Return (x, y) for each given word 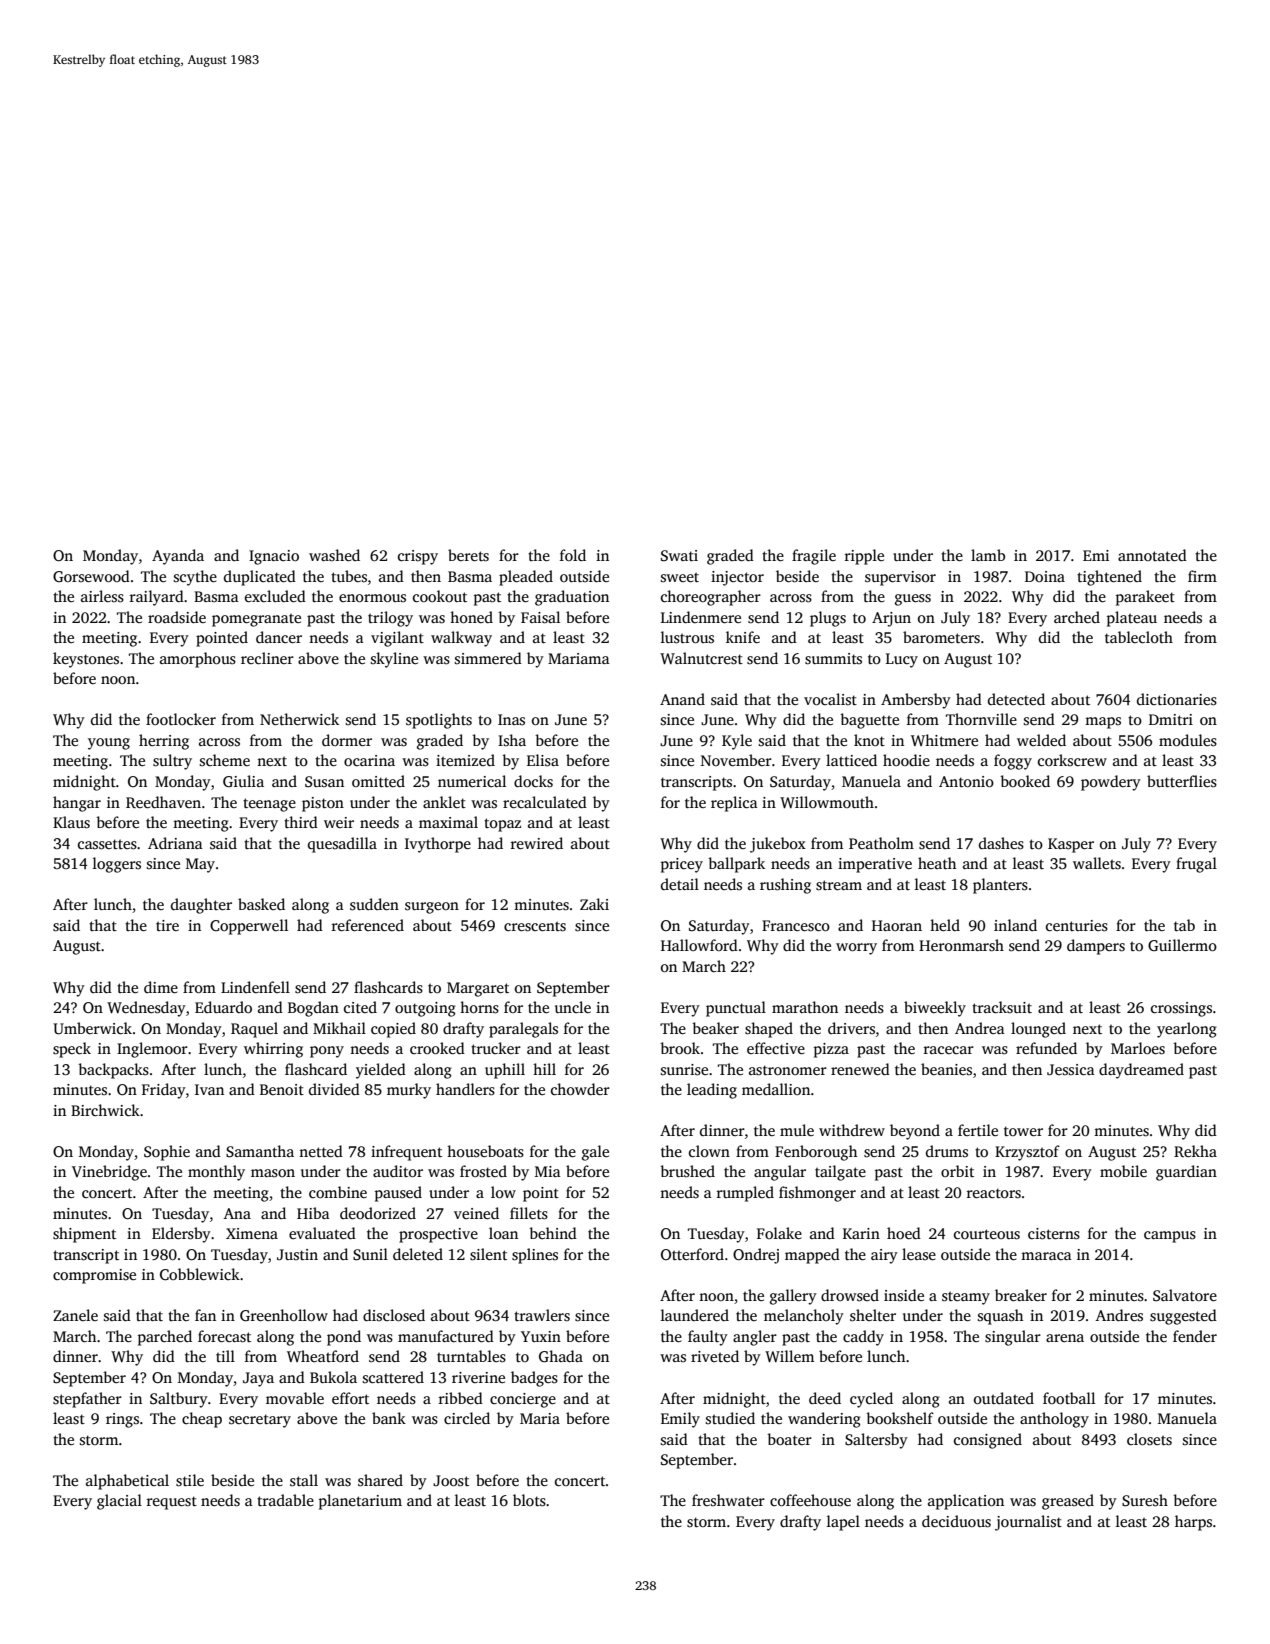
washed (334, 555)
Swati (679, 556)
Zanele (75, 1315)
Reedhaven (163, 802)
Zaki (594, 904)
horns (479, 1007)
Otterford (692, 1254)
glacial (119, 1502)
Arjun (891, 619)
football (1069, 1398)
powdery (1111, 783)
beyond (915, 1132)
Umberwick (92, 1028)
